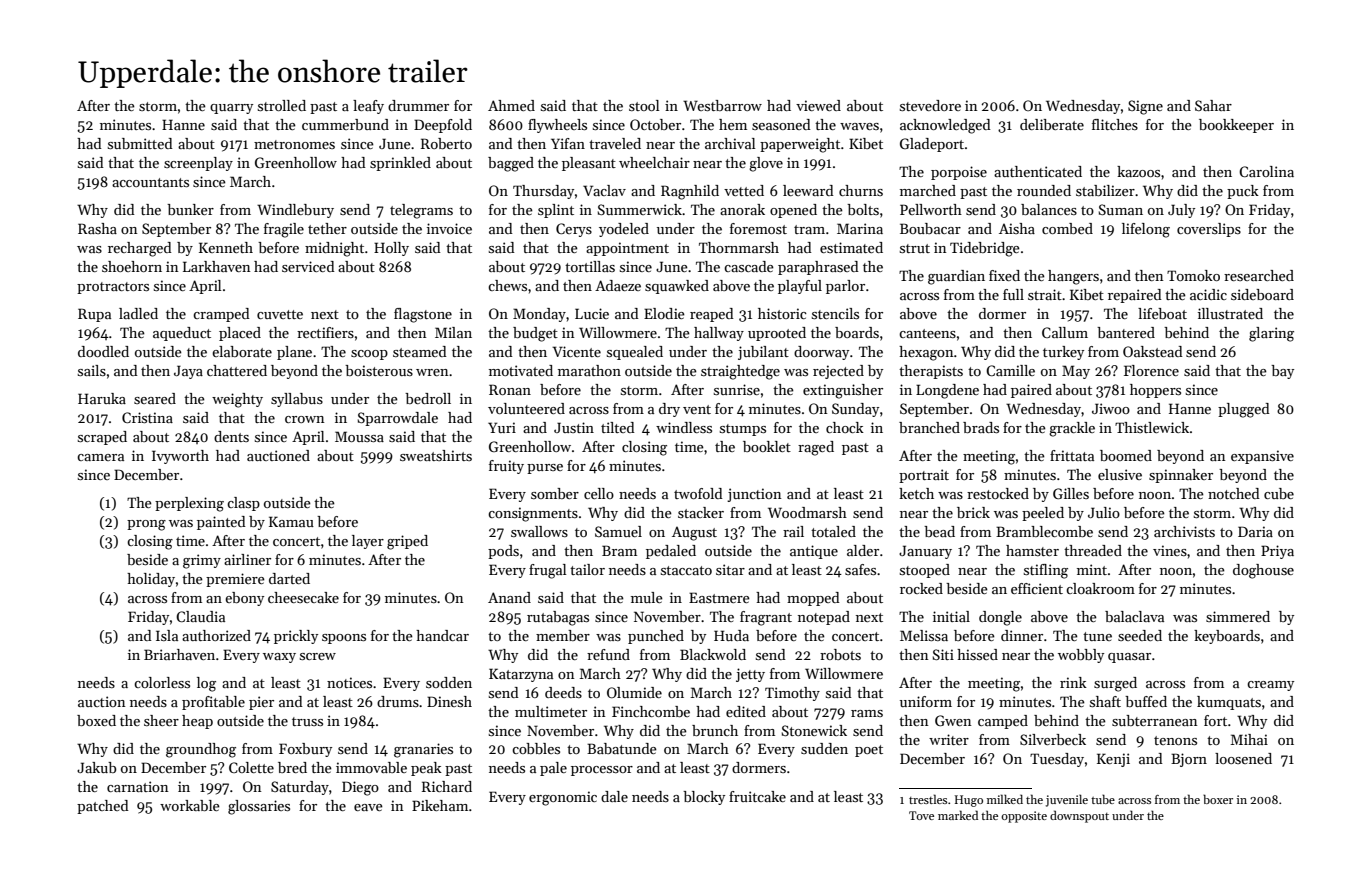 Image resolution: width=1372 pixels, height=887 pixels. I want to click on Kenji, so click(1113, 760).
